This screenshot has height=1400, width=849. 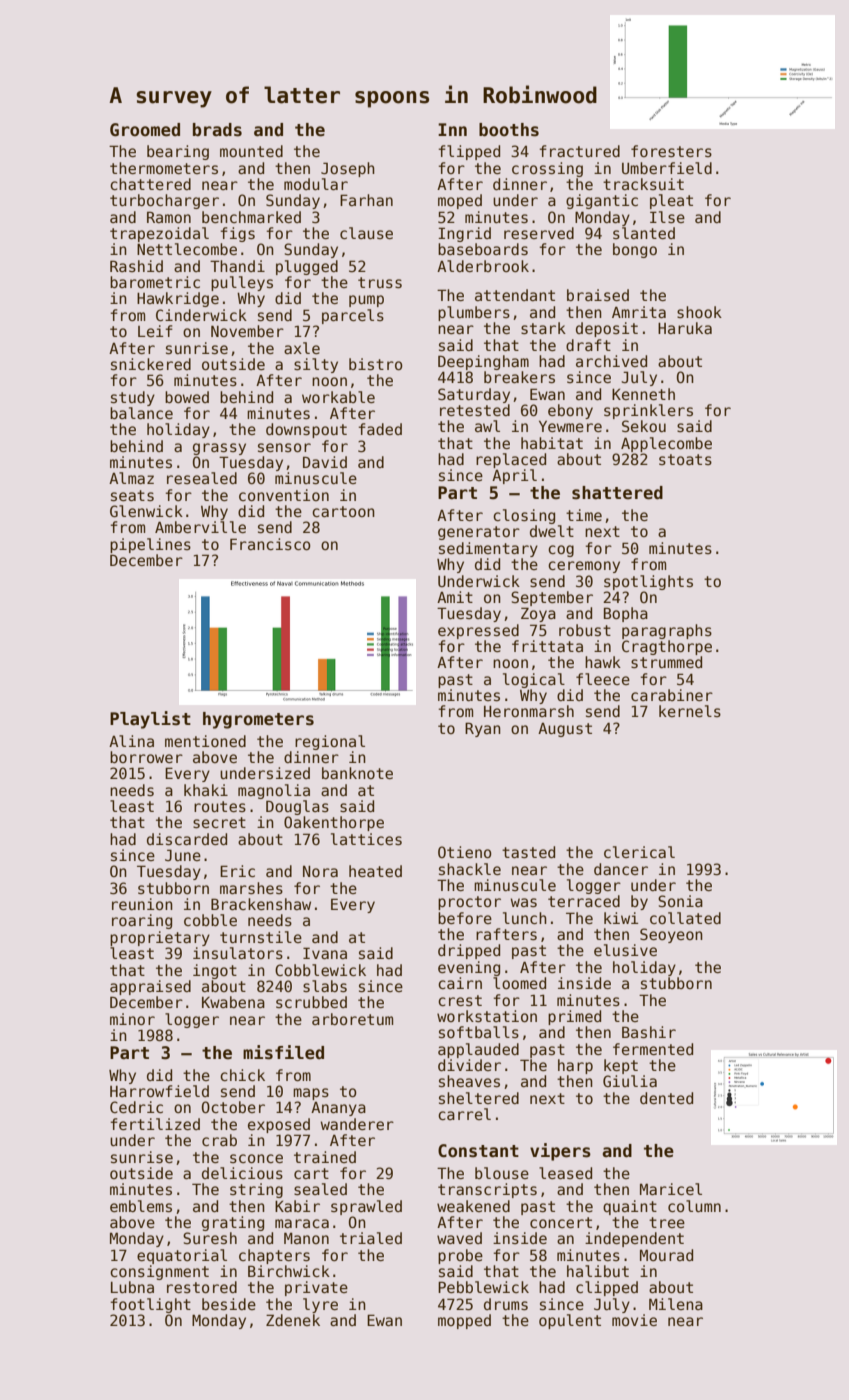 What do you see at coordinates (611, 361) in the screenshot?
I see `archived` at bounding box center [611, 361].
